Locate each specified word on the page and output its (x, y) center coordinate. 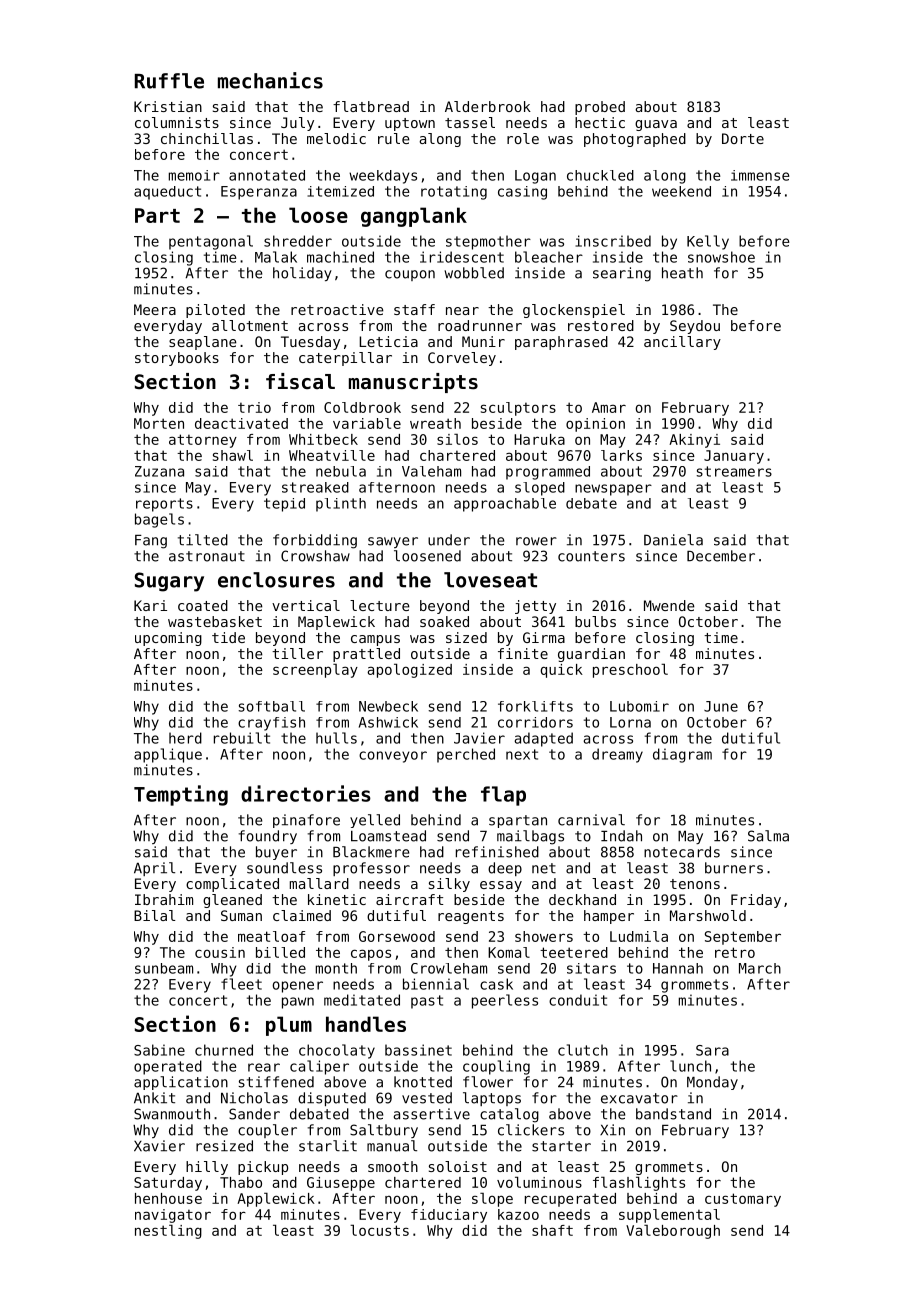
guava (656, 125)
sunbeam (164, 968)
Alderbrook (488, 106)
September (743, 938)
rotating (454, 193)
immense (760, 175)
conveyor (393, 757)
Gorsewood (397, 936)
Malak (276, 257)
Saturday (168, 1184)
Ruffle (169, 81)
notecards (682, 852)
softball (271, 706)
